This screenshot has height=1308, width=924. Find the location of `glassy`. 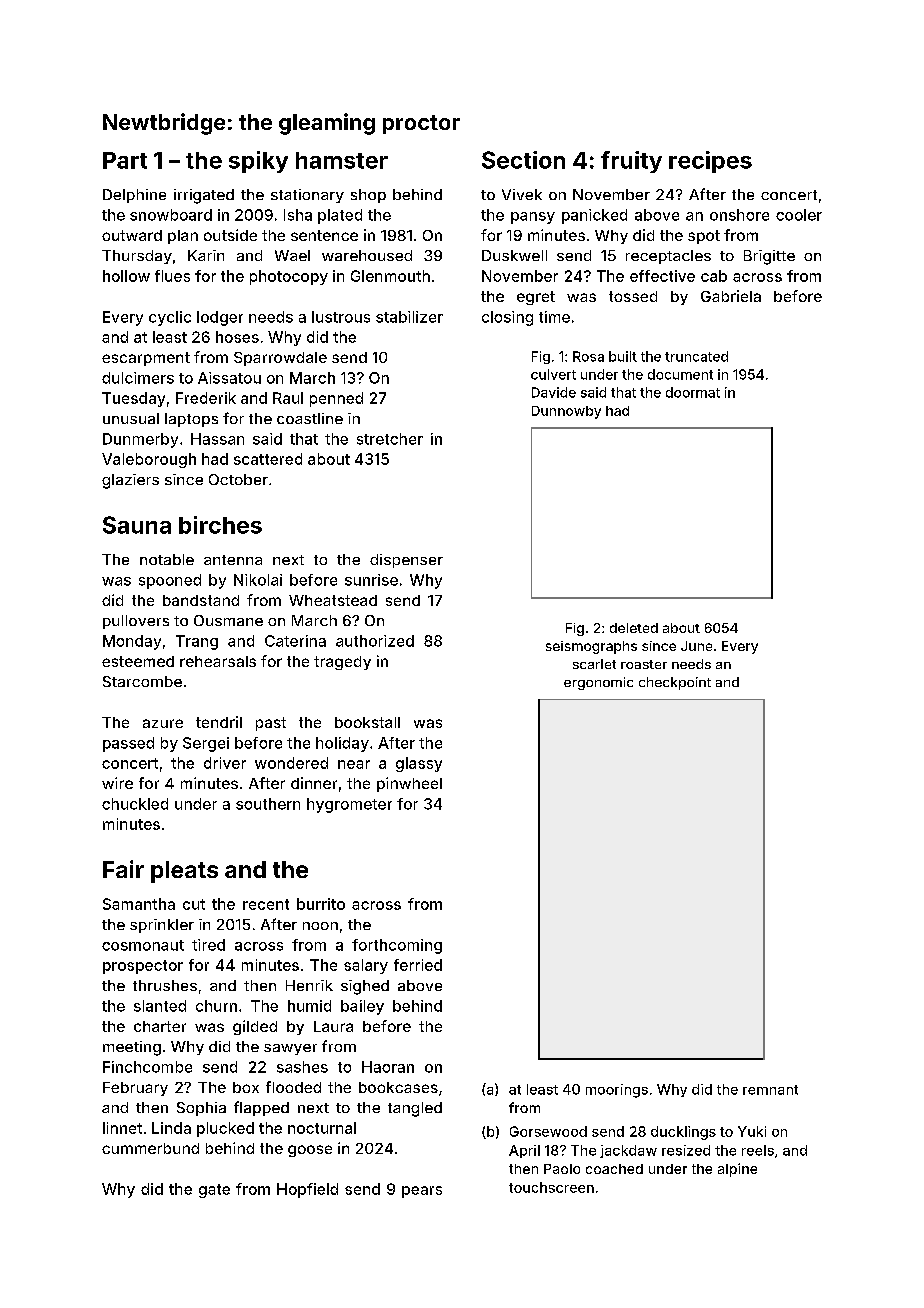

glassy is located at coordinates (419, 764).
